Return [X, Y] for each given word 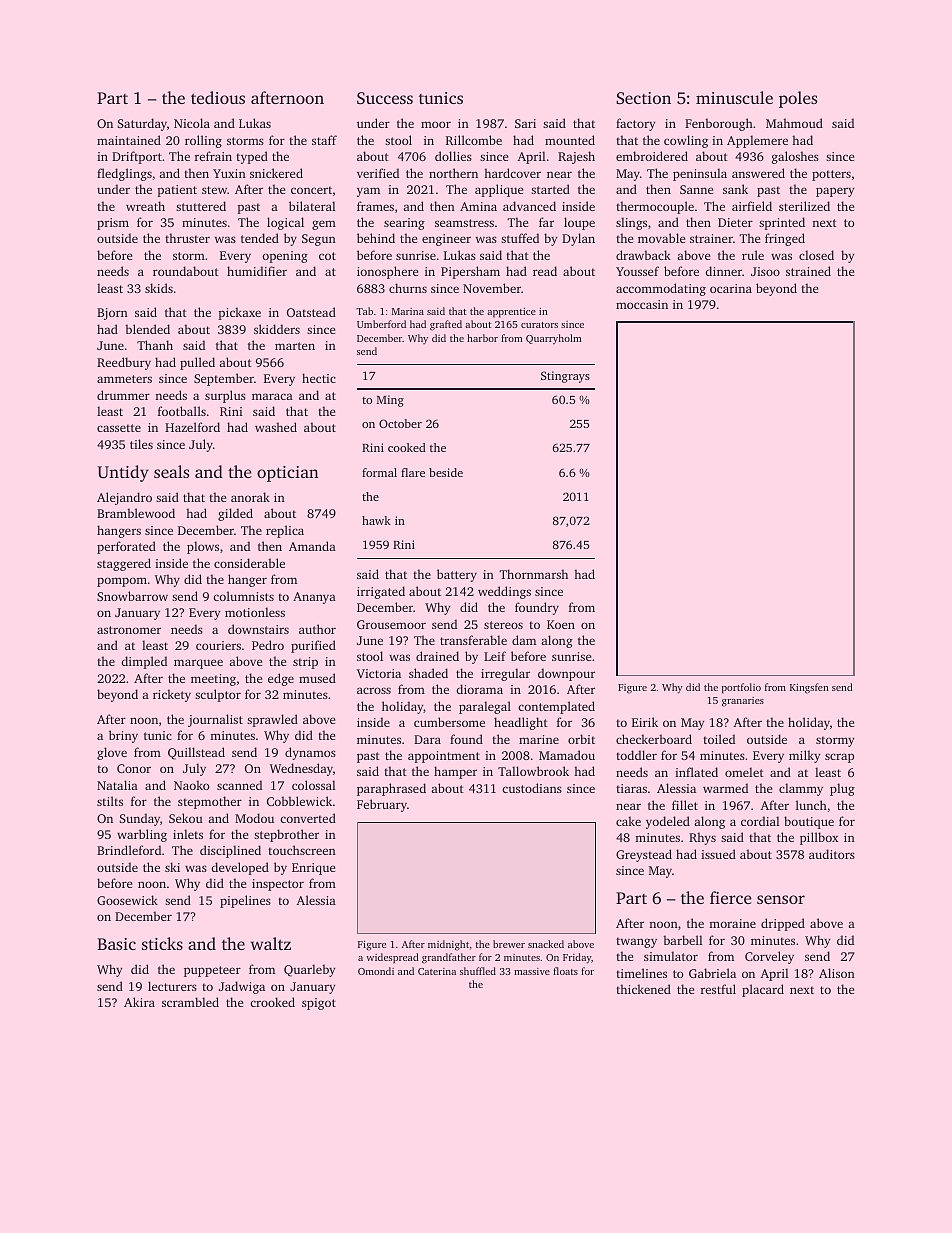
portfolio [741, 688]
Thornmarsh [533, 574]
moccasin [642, 304]
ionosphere [387, 272]
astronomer [129, 630]
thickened [643, 989]
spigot [319, 1004]
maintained [129, 140]
